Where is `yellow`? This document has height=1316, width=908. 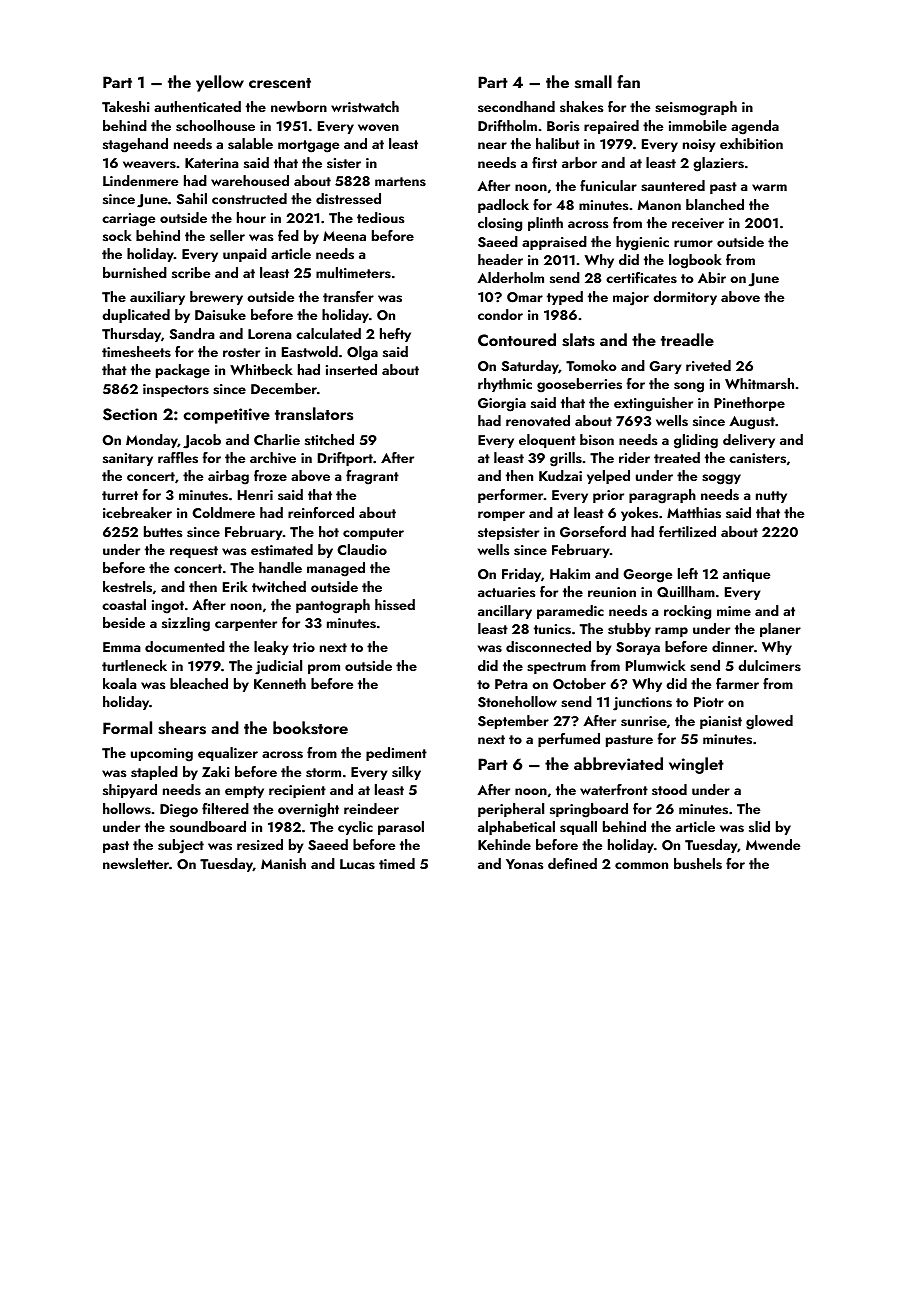
yellow is located at coordinates (220, 83).
